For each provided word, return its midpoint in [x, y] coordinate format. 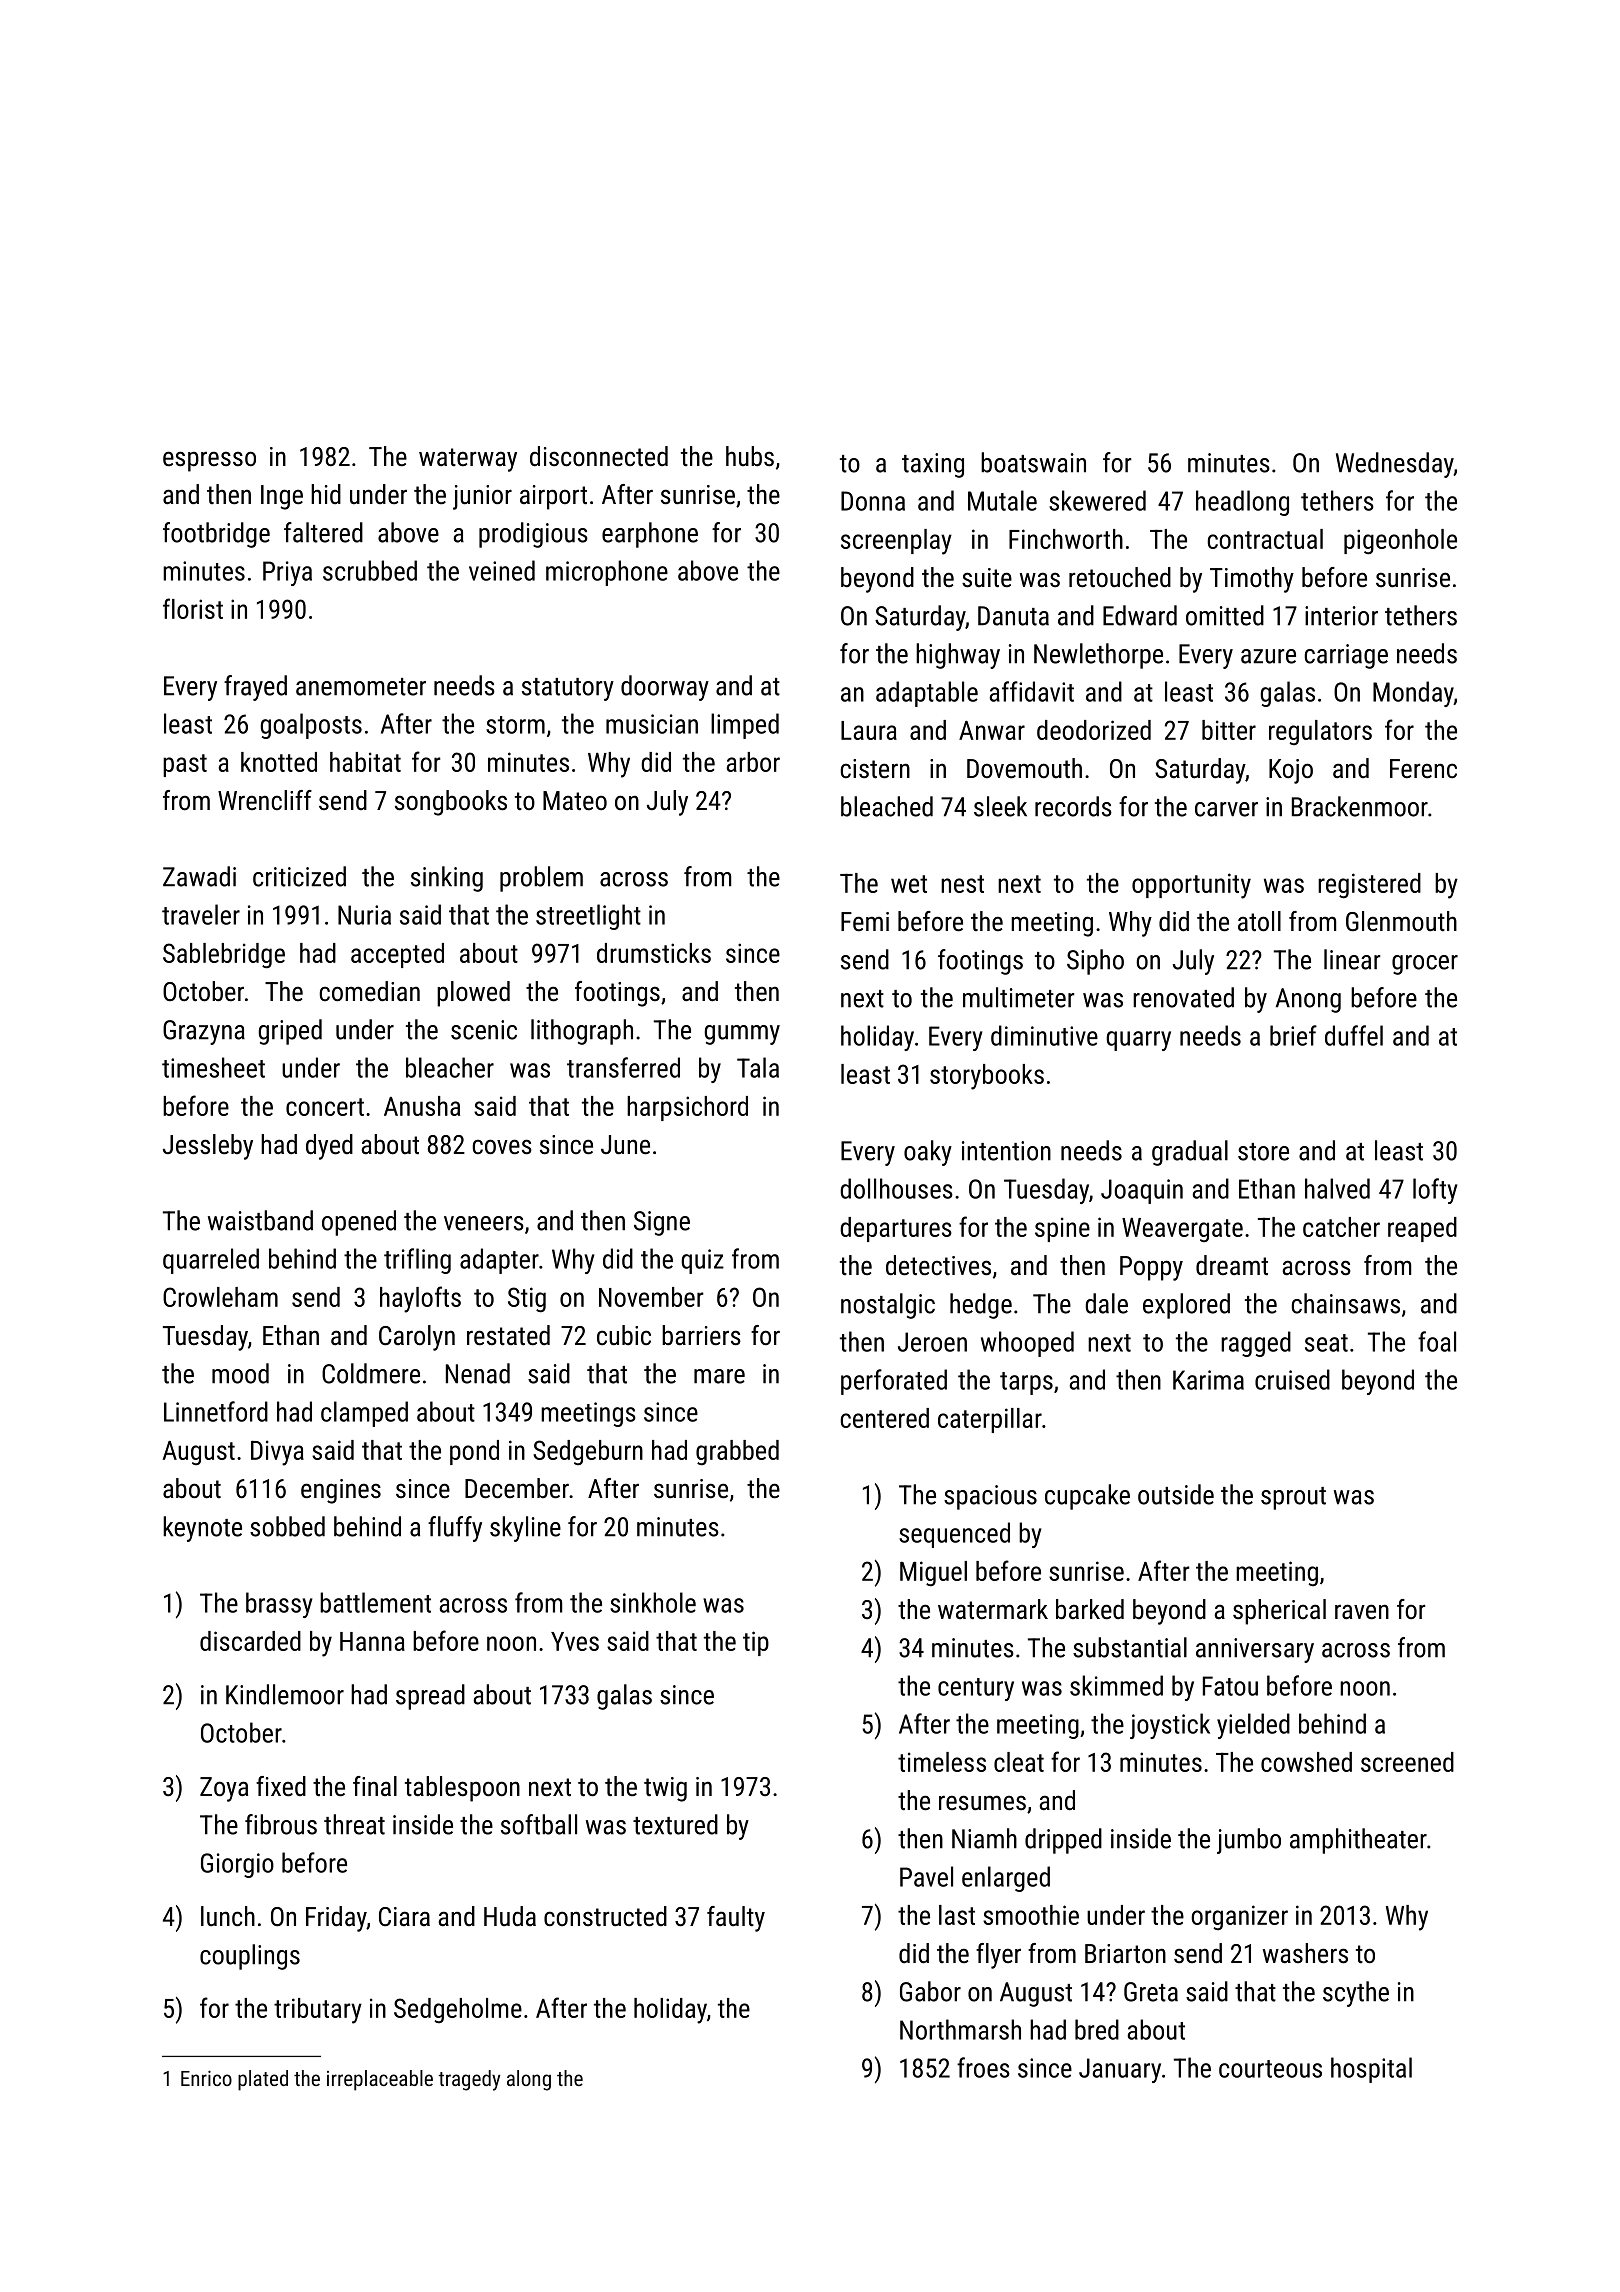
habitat [365, 762]
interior [1341, 616]
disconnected [599, 456]
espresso [209, 461]
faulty [736, 1919]
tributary [318, 2011]
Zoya [224, 1789]
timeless [942, 1762]
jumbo [1249, 1841]
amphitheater [1358, 1841]
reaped [1422, 1229]
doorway [665, 688]
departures [896, 1229]
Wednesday [1395, 465]
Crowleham [220, 1297]
